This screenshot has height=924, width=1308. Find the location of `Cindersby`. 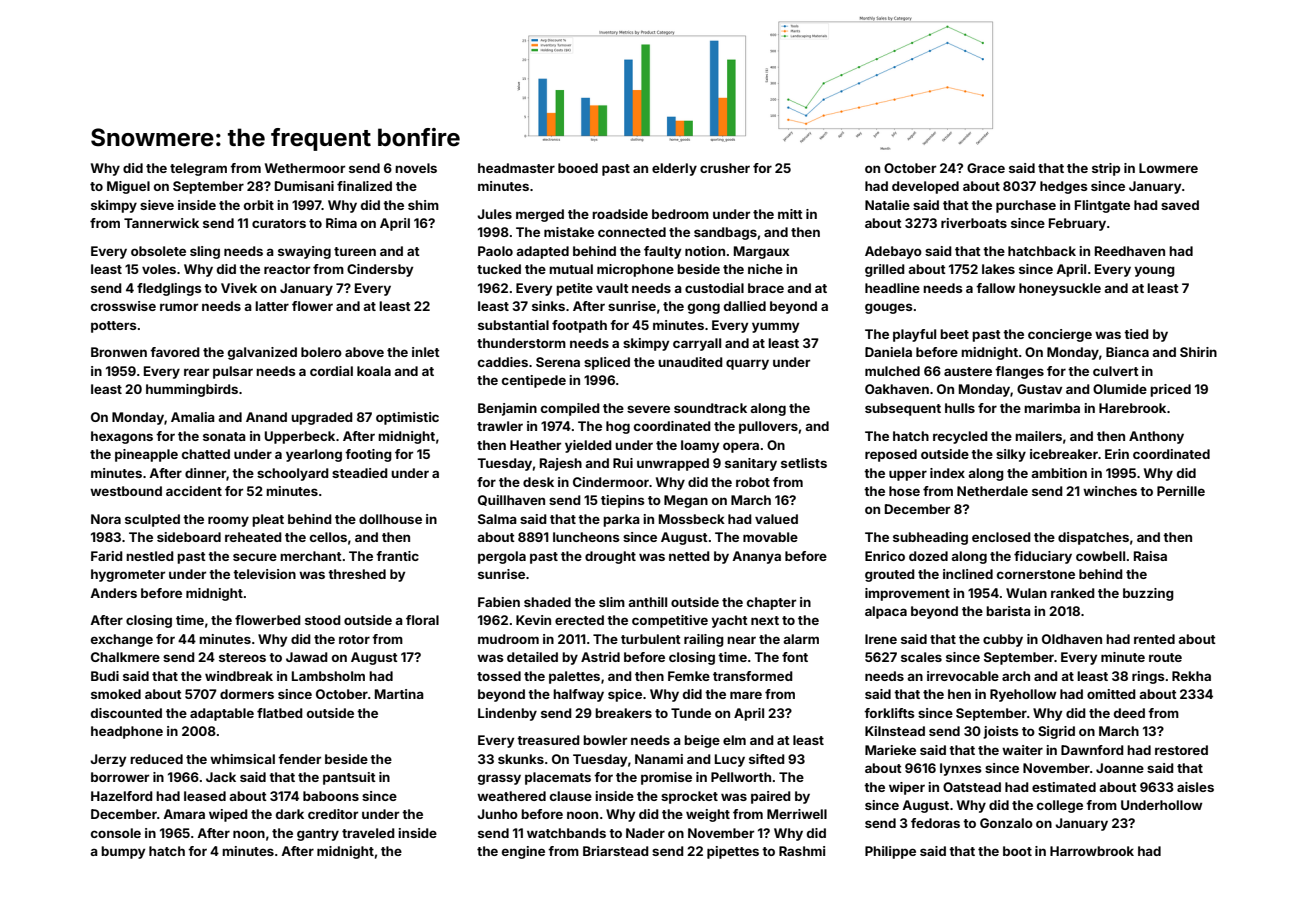

Cindersby is located at coordinates (380, 270).
